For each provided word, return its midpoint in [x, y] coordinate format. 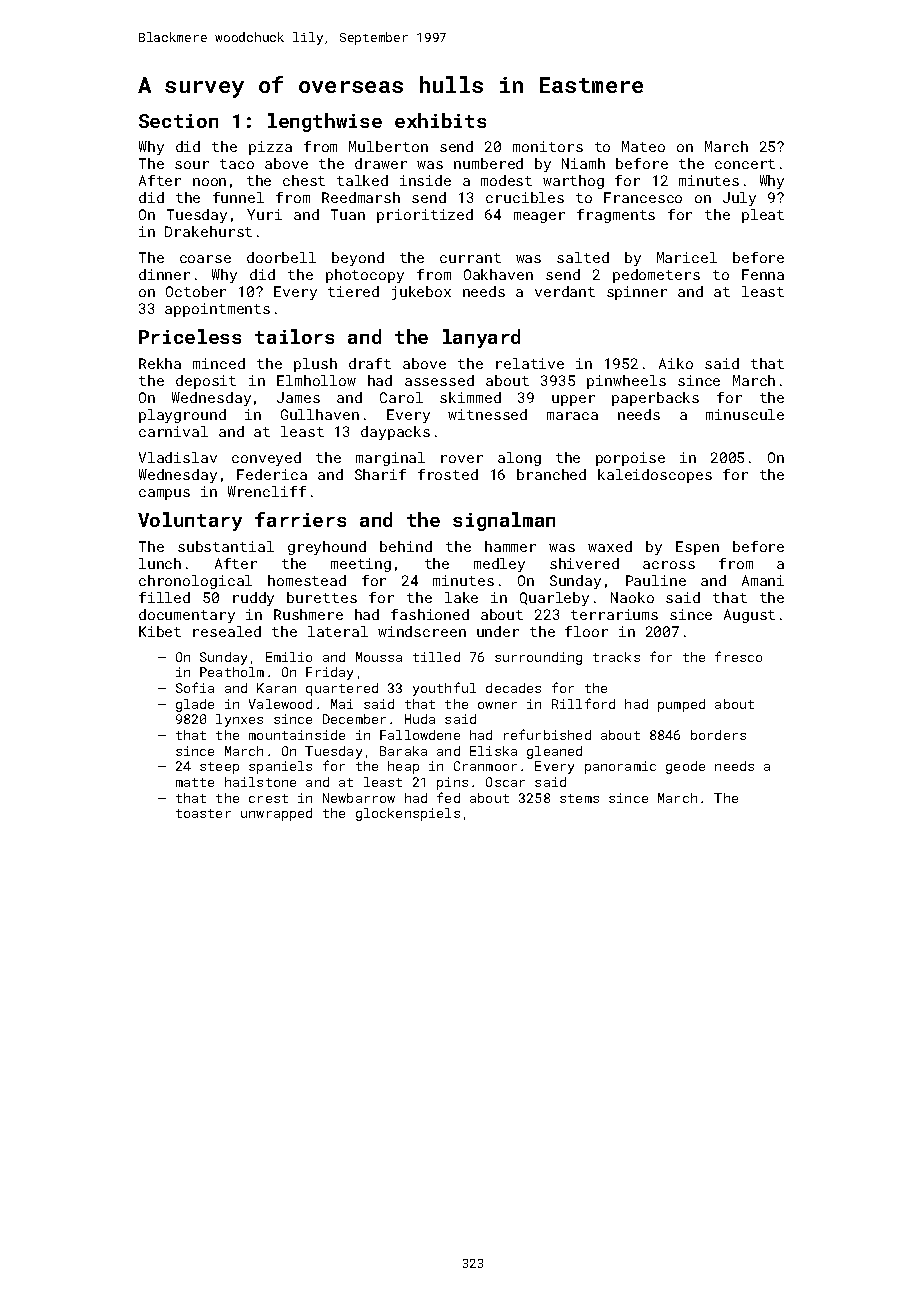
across [669, 565]
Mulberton [388, 146]
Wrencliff [267, 491]
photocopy [365, 276]
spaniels [280, 767]
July [739, 199]
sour [192, 165]
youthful [444, 689]
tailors [294, 336]
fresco [738, 656]
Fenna [763, 274]
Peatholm [232, 672]
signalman [504, 521]
